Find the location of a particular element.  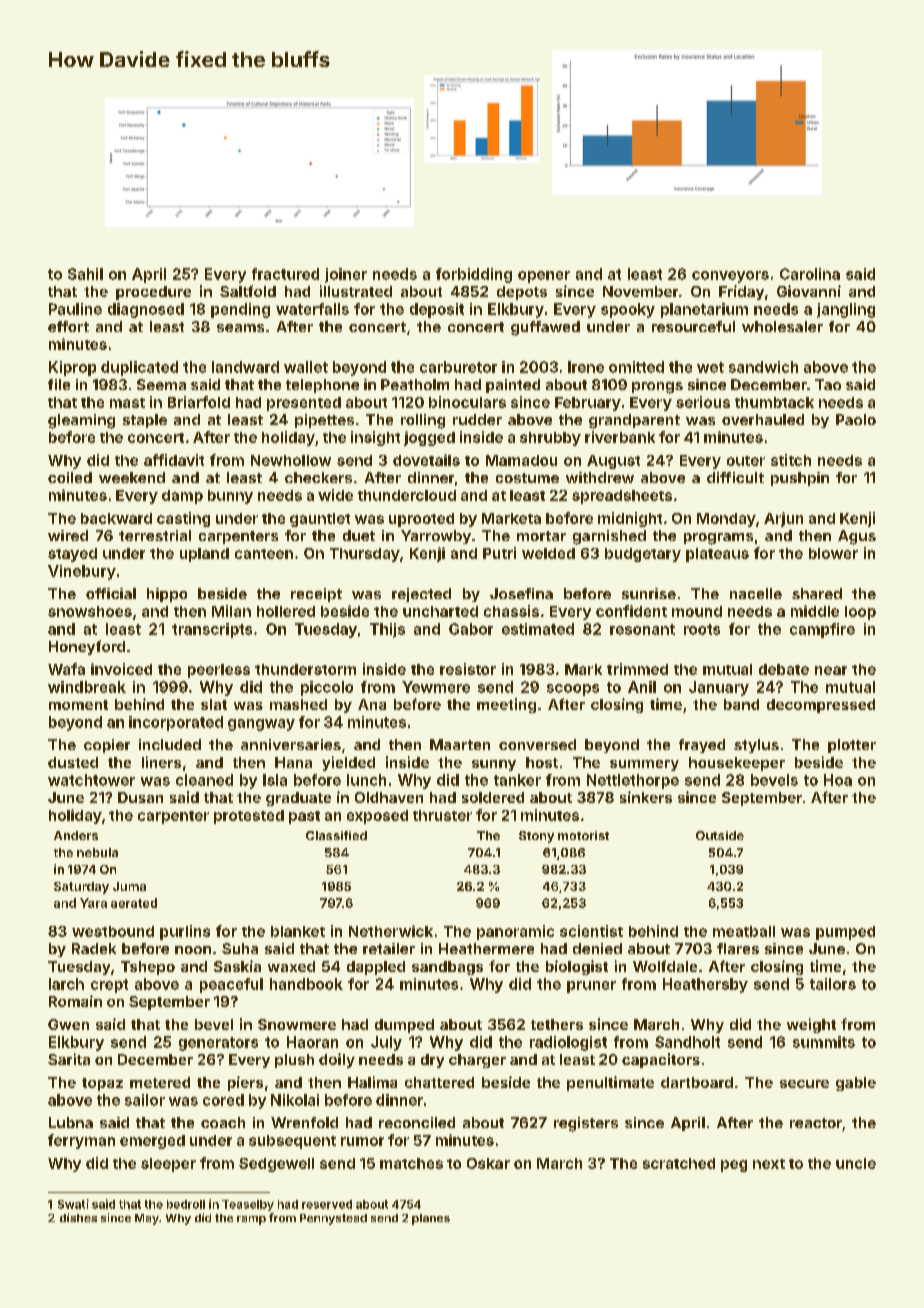

Stony is located at coordinates (536, 837).
